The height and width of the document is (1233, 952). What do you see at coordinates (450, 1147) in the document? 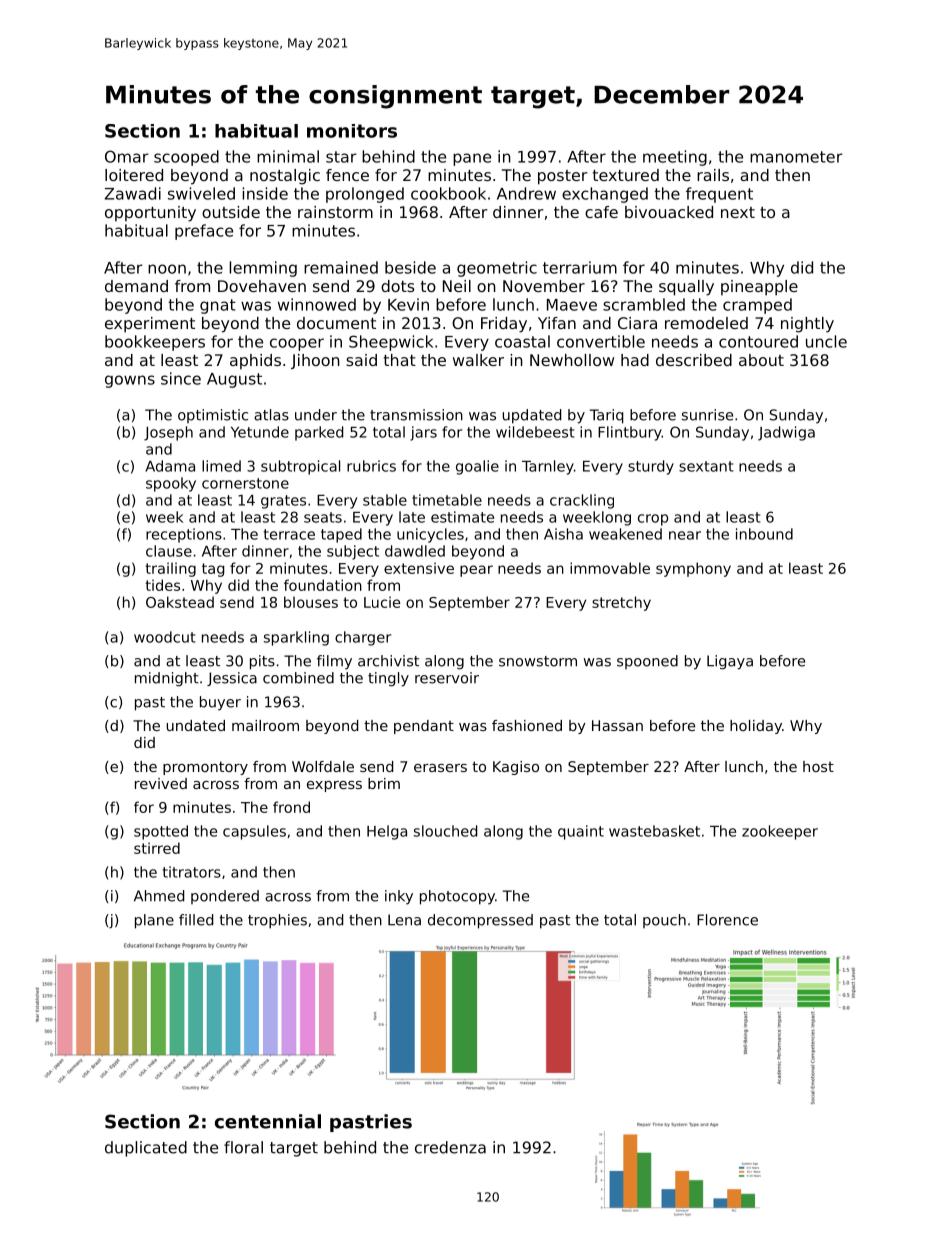
I see `credenza` at bounding box center [450, 1147].
